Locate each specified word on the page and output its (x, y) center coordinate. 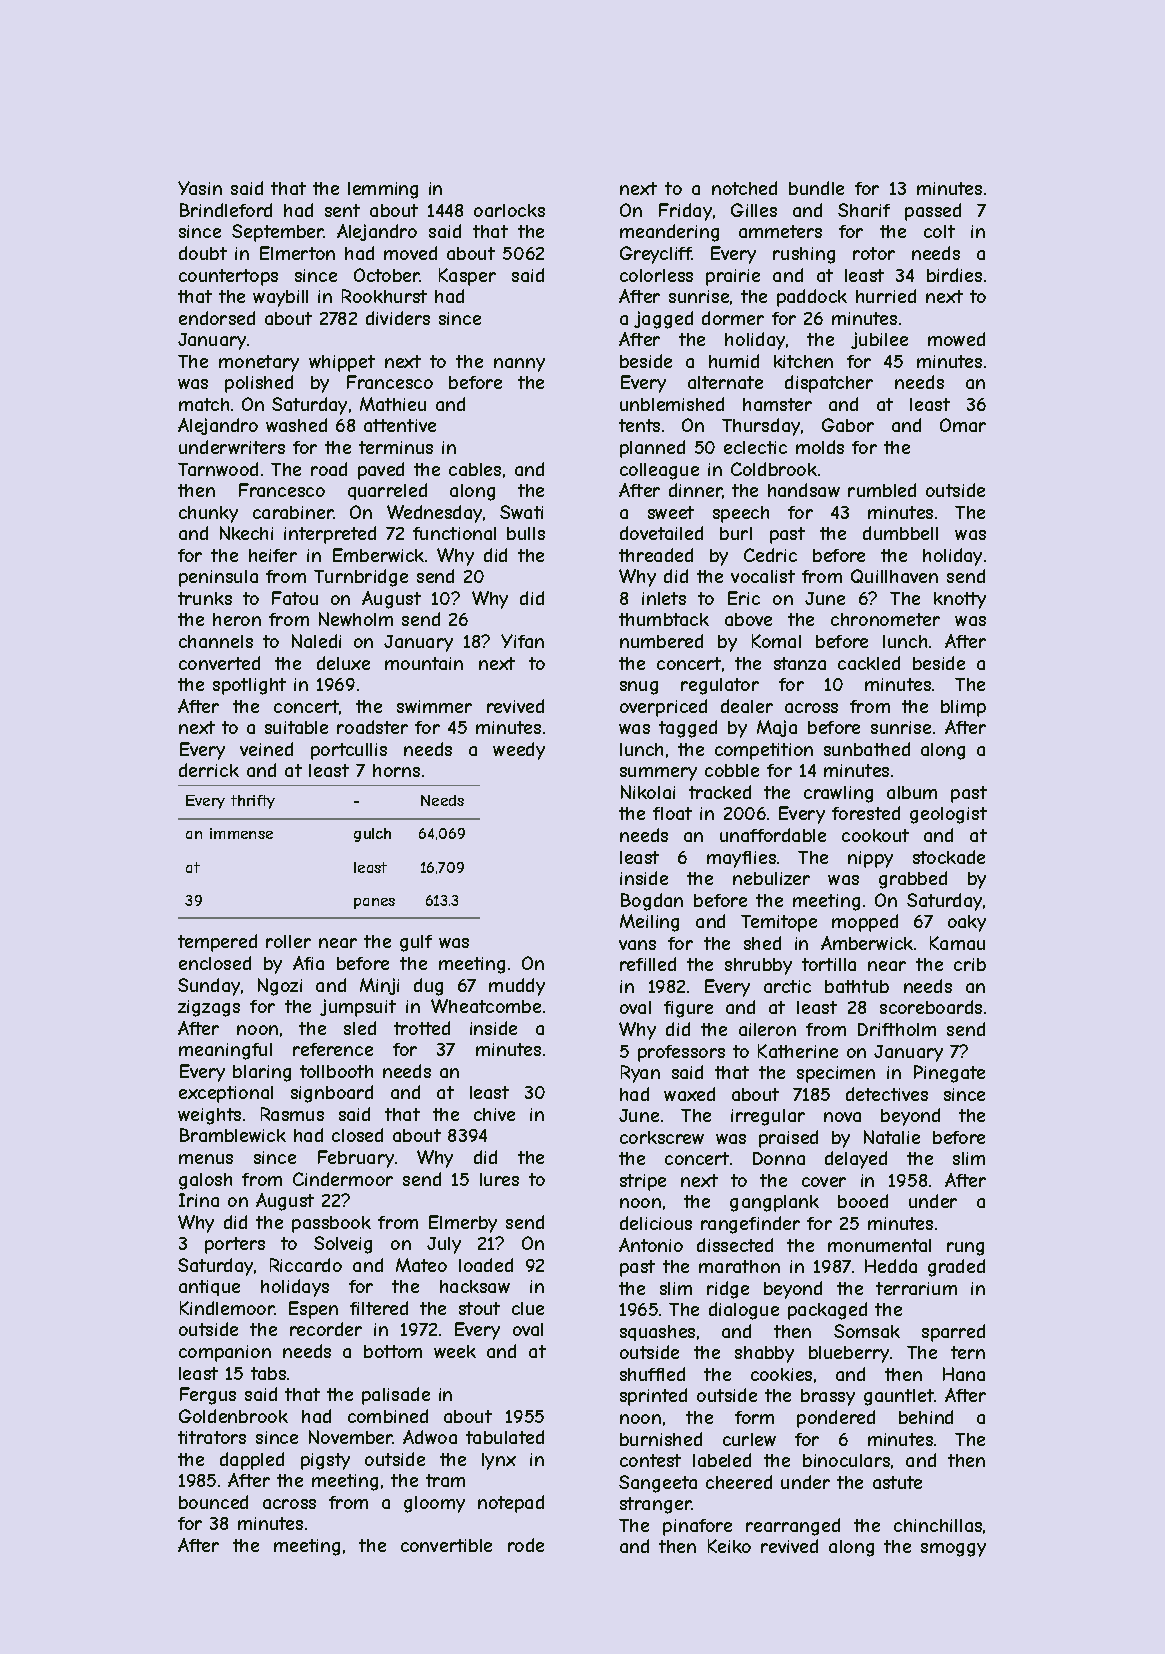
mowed (956, 339)
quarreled (387, 491)
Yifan (522, 641)
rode (526, 1545)
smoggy (953, 1550)
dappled (252, 1461)
